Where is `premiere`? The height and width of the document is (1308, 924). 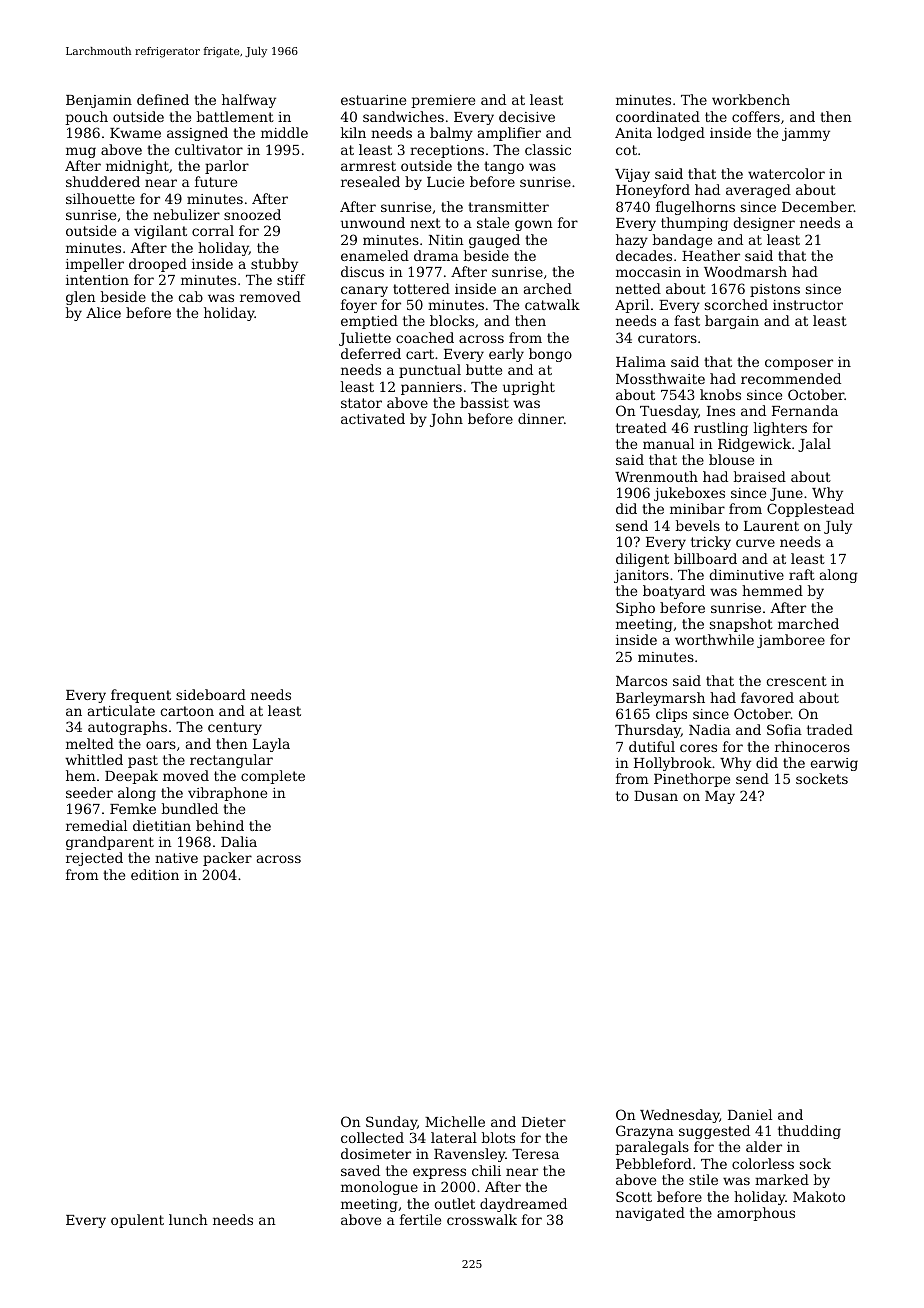
premiere is located at coordinates (443, 101).
